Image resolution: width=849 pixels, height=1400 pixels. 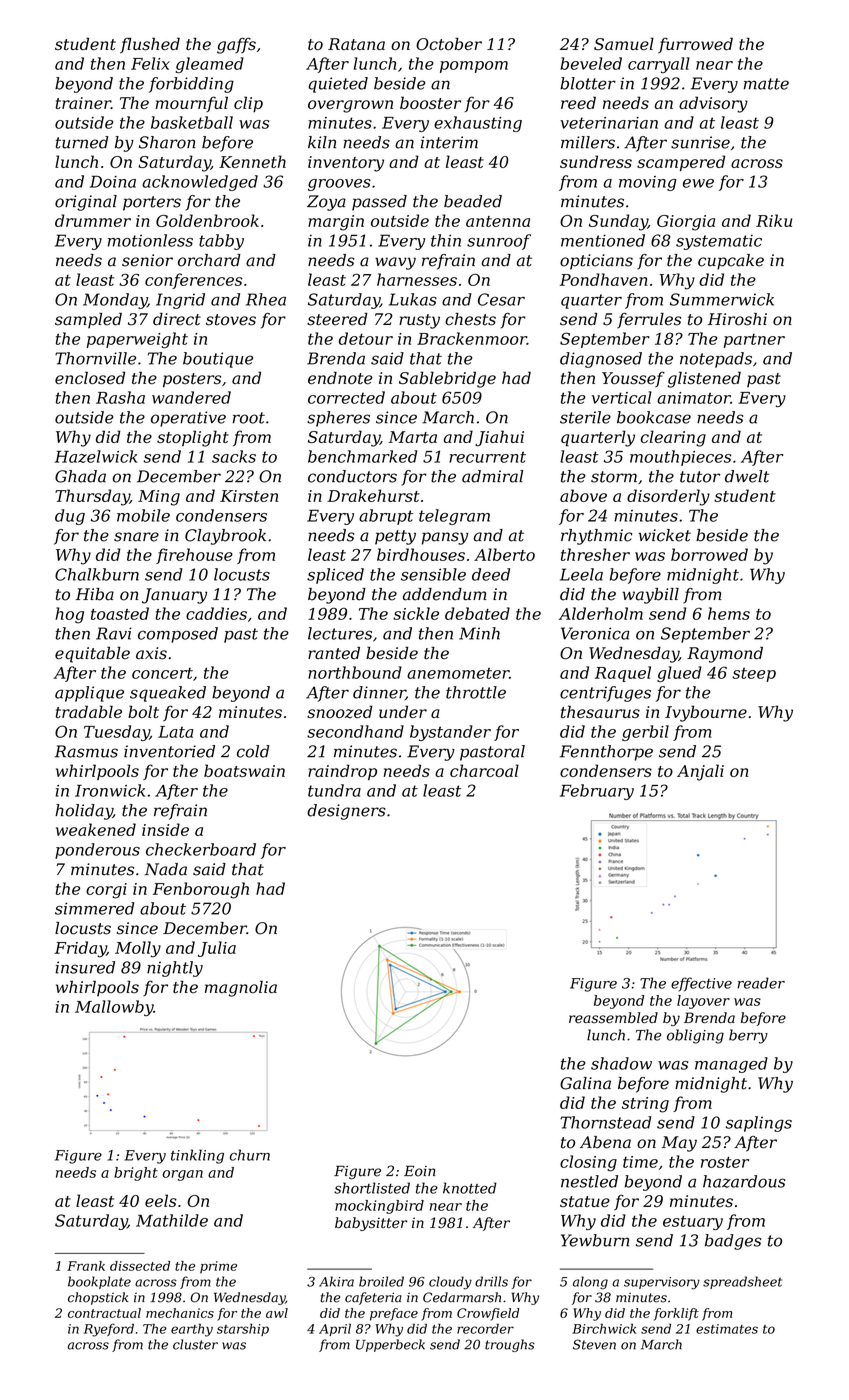 I want to click on Eoin, so click(x=419, y=1171).
